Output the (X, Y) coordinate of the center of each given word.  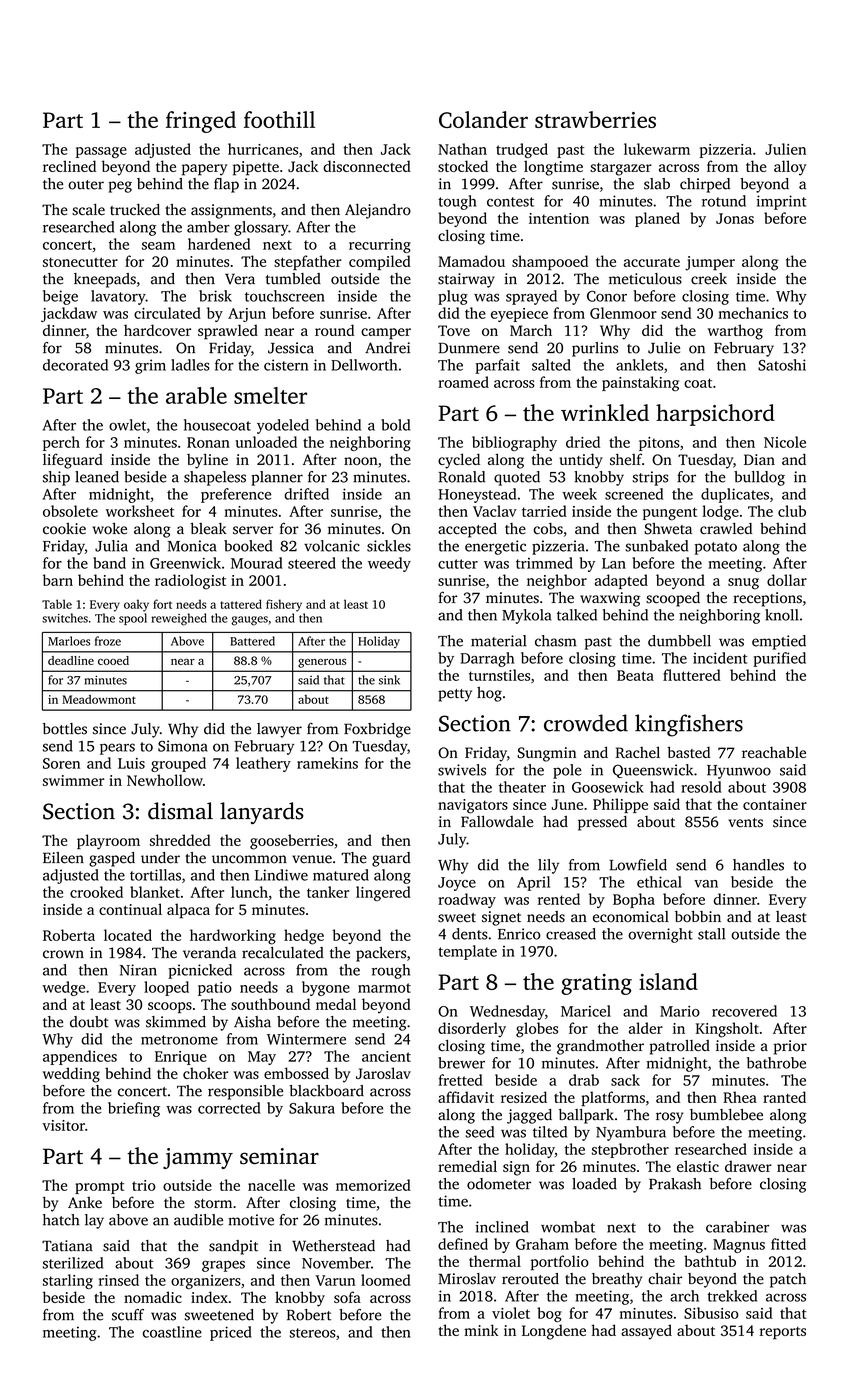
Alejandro (378, 211)
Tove (454, 330)
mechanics (753, 313)
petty (455, 695)
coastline (172, 1332)
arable (196, 395)
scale (88, 210)
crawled (726, 528)
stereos (313, 1333)
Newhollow (165, 780)
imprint (782, 202)
